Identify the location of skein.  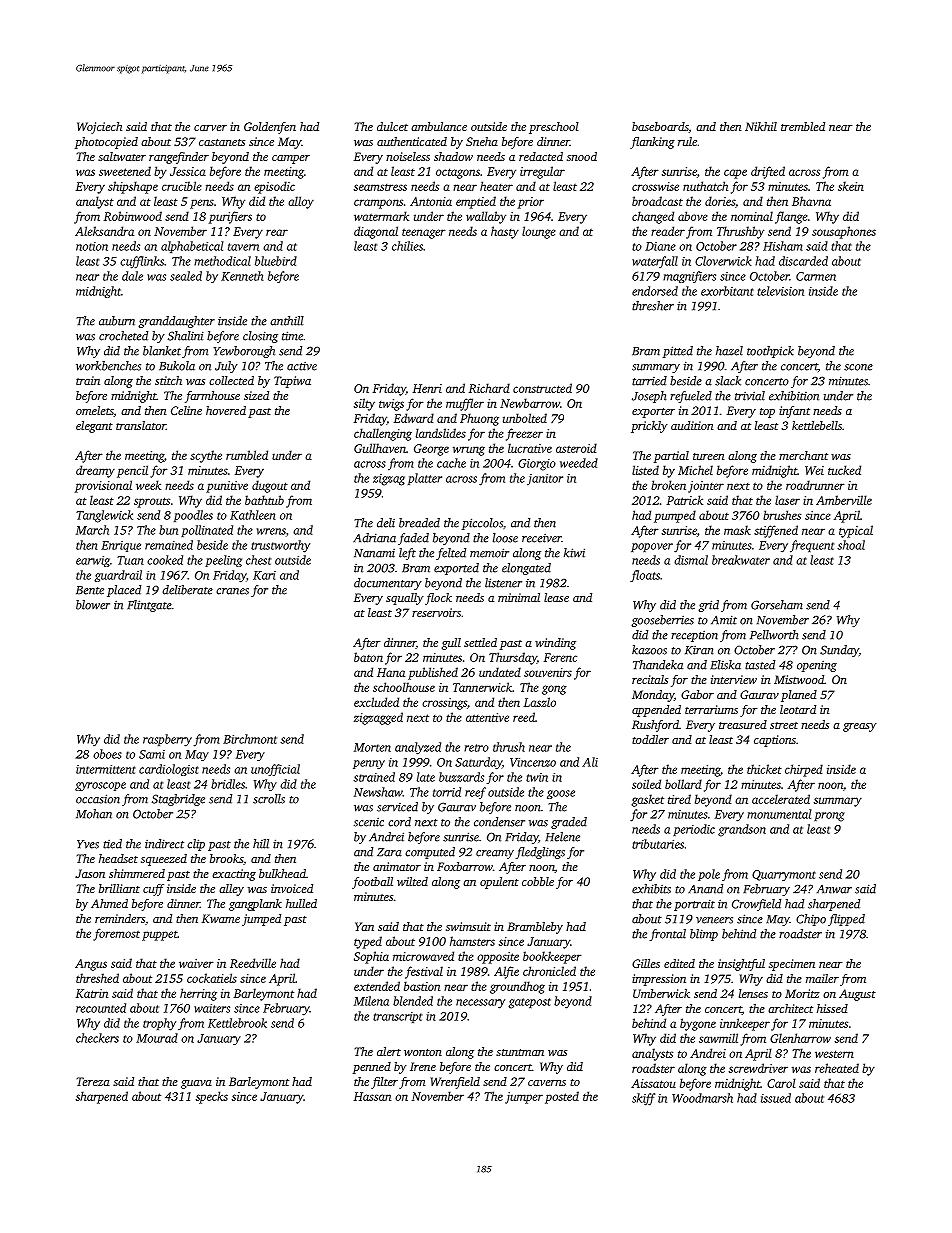
(851, 186).
